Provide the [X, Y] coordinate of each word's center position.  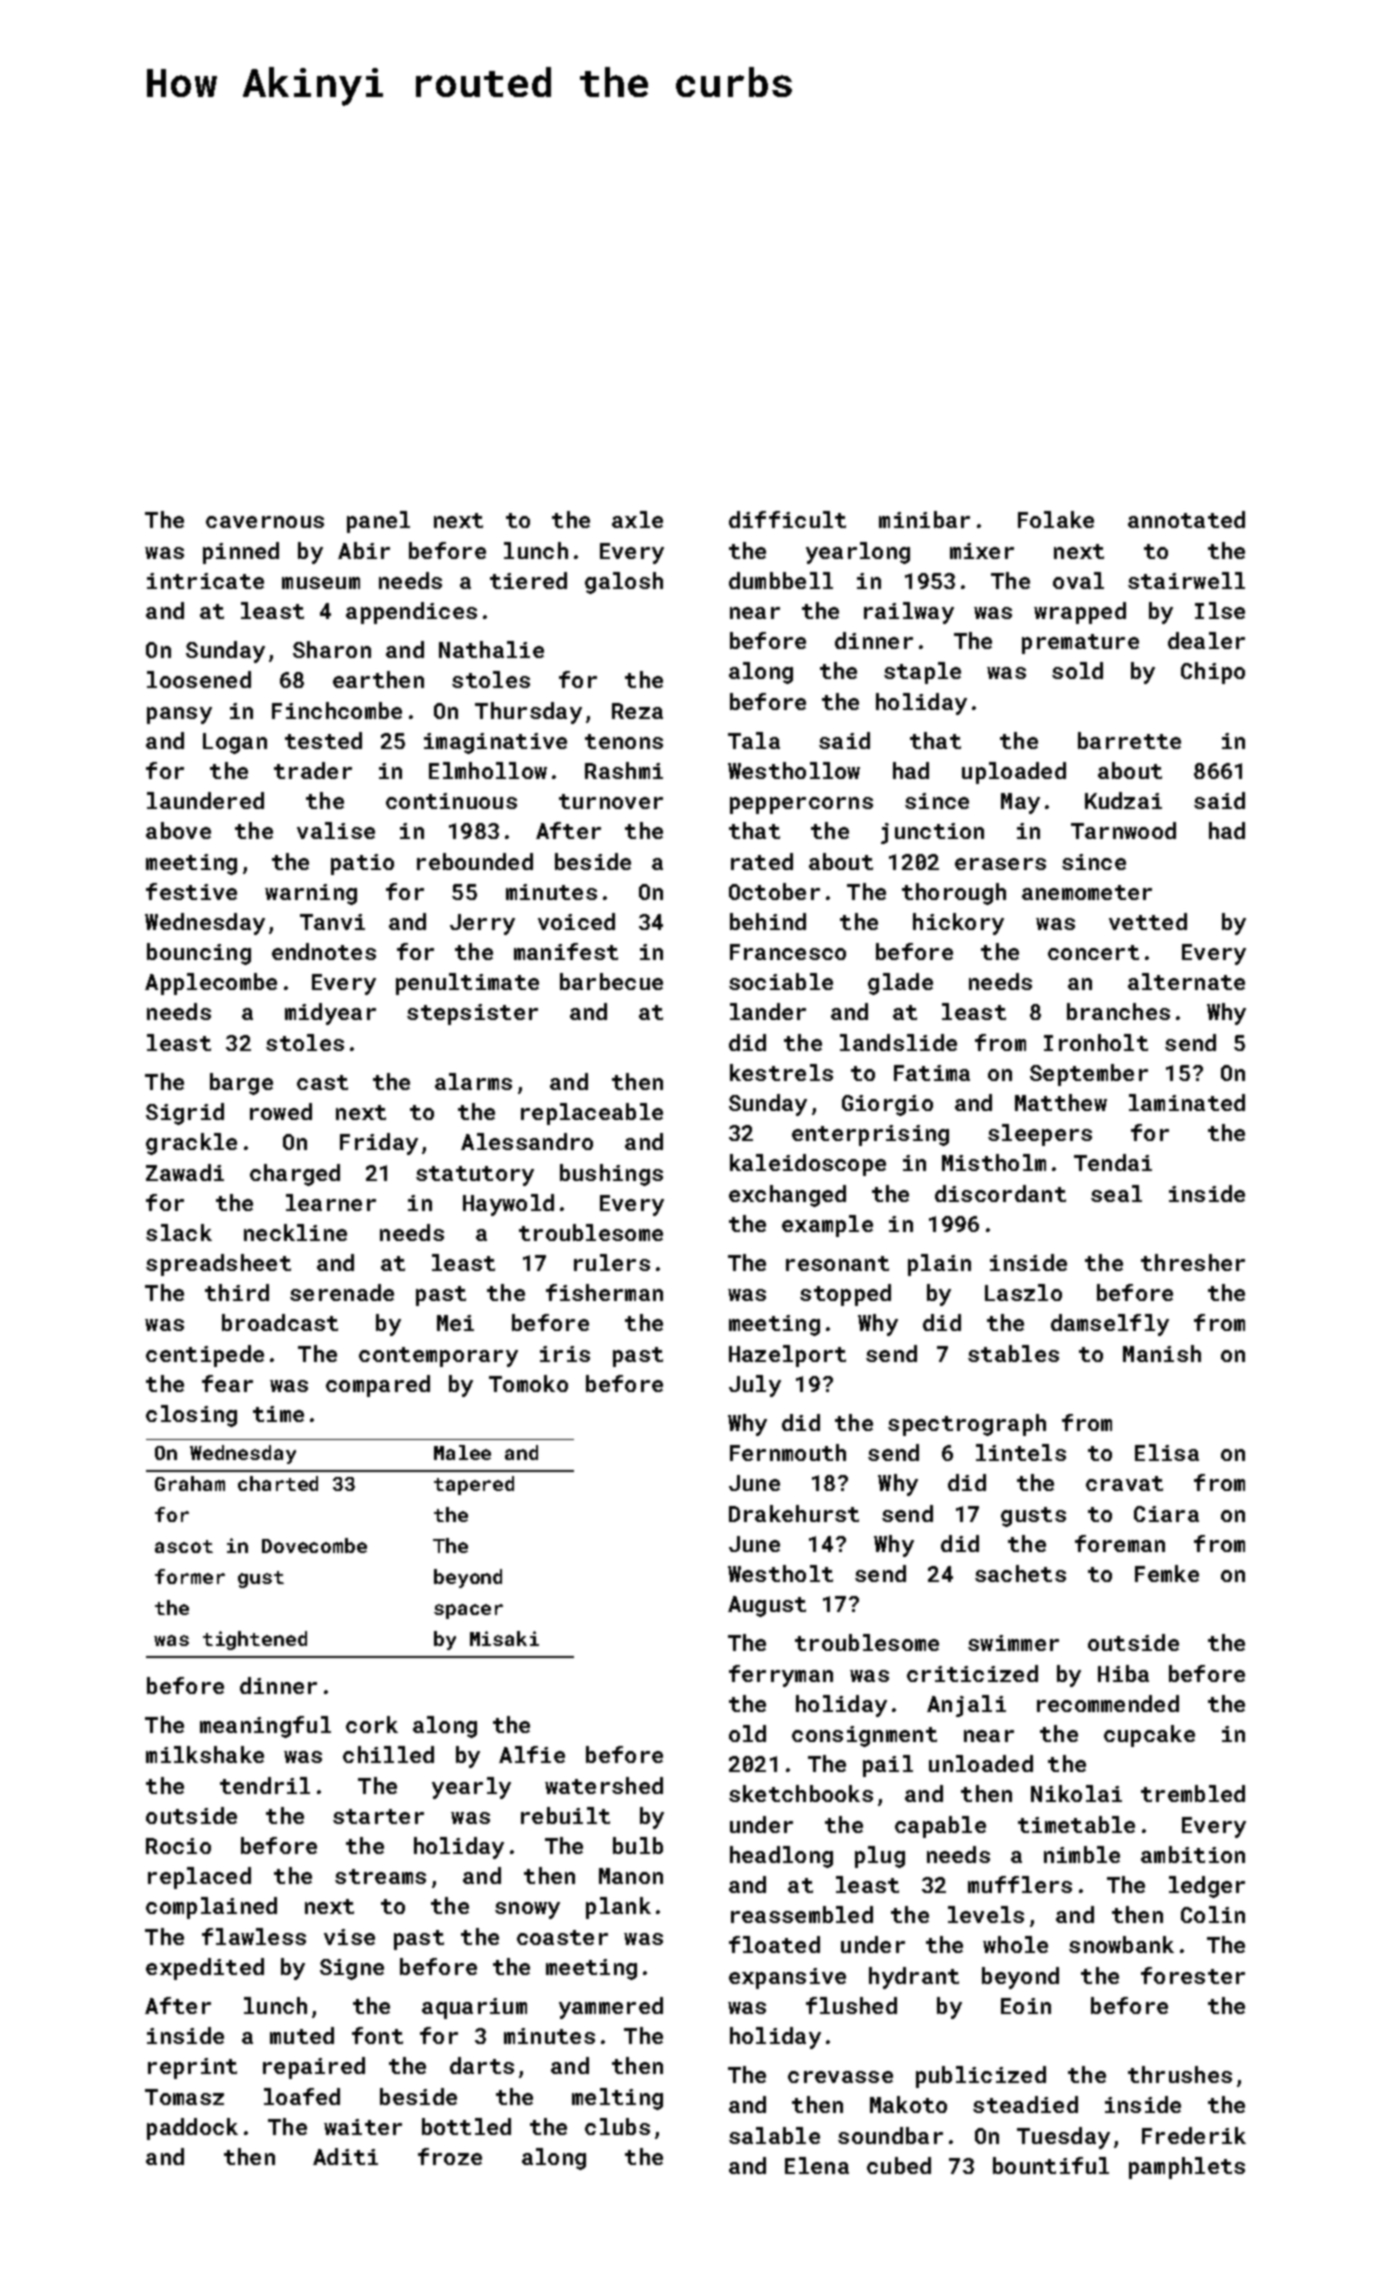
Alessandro [527, 1141]
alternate [1186, 981]
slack [179, 1232]
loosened [199, 679]
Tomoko [528, 1383]
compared [378, 1386]
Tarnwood [1123, 830]
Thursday [528, 713]
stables [1013, 1353]
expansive [787, 1978]
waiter [363, 2127]
